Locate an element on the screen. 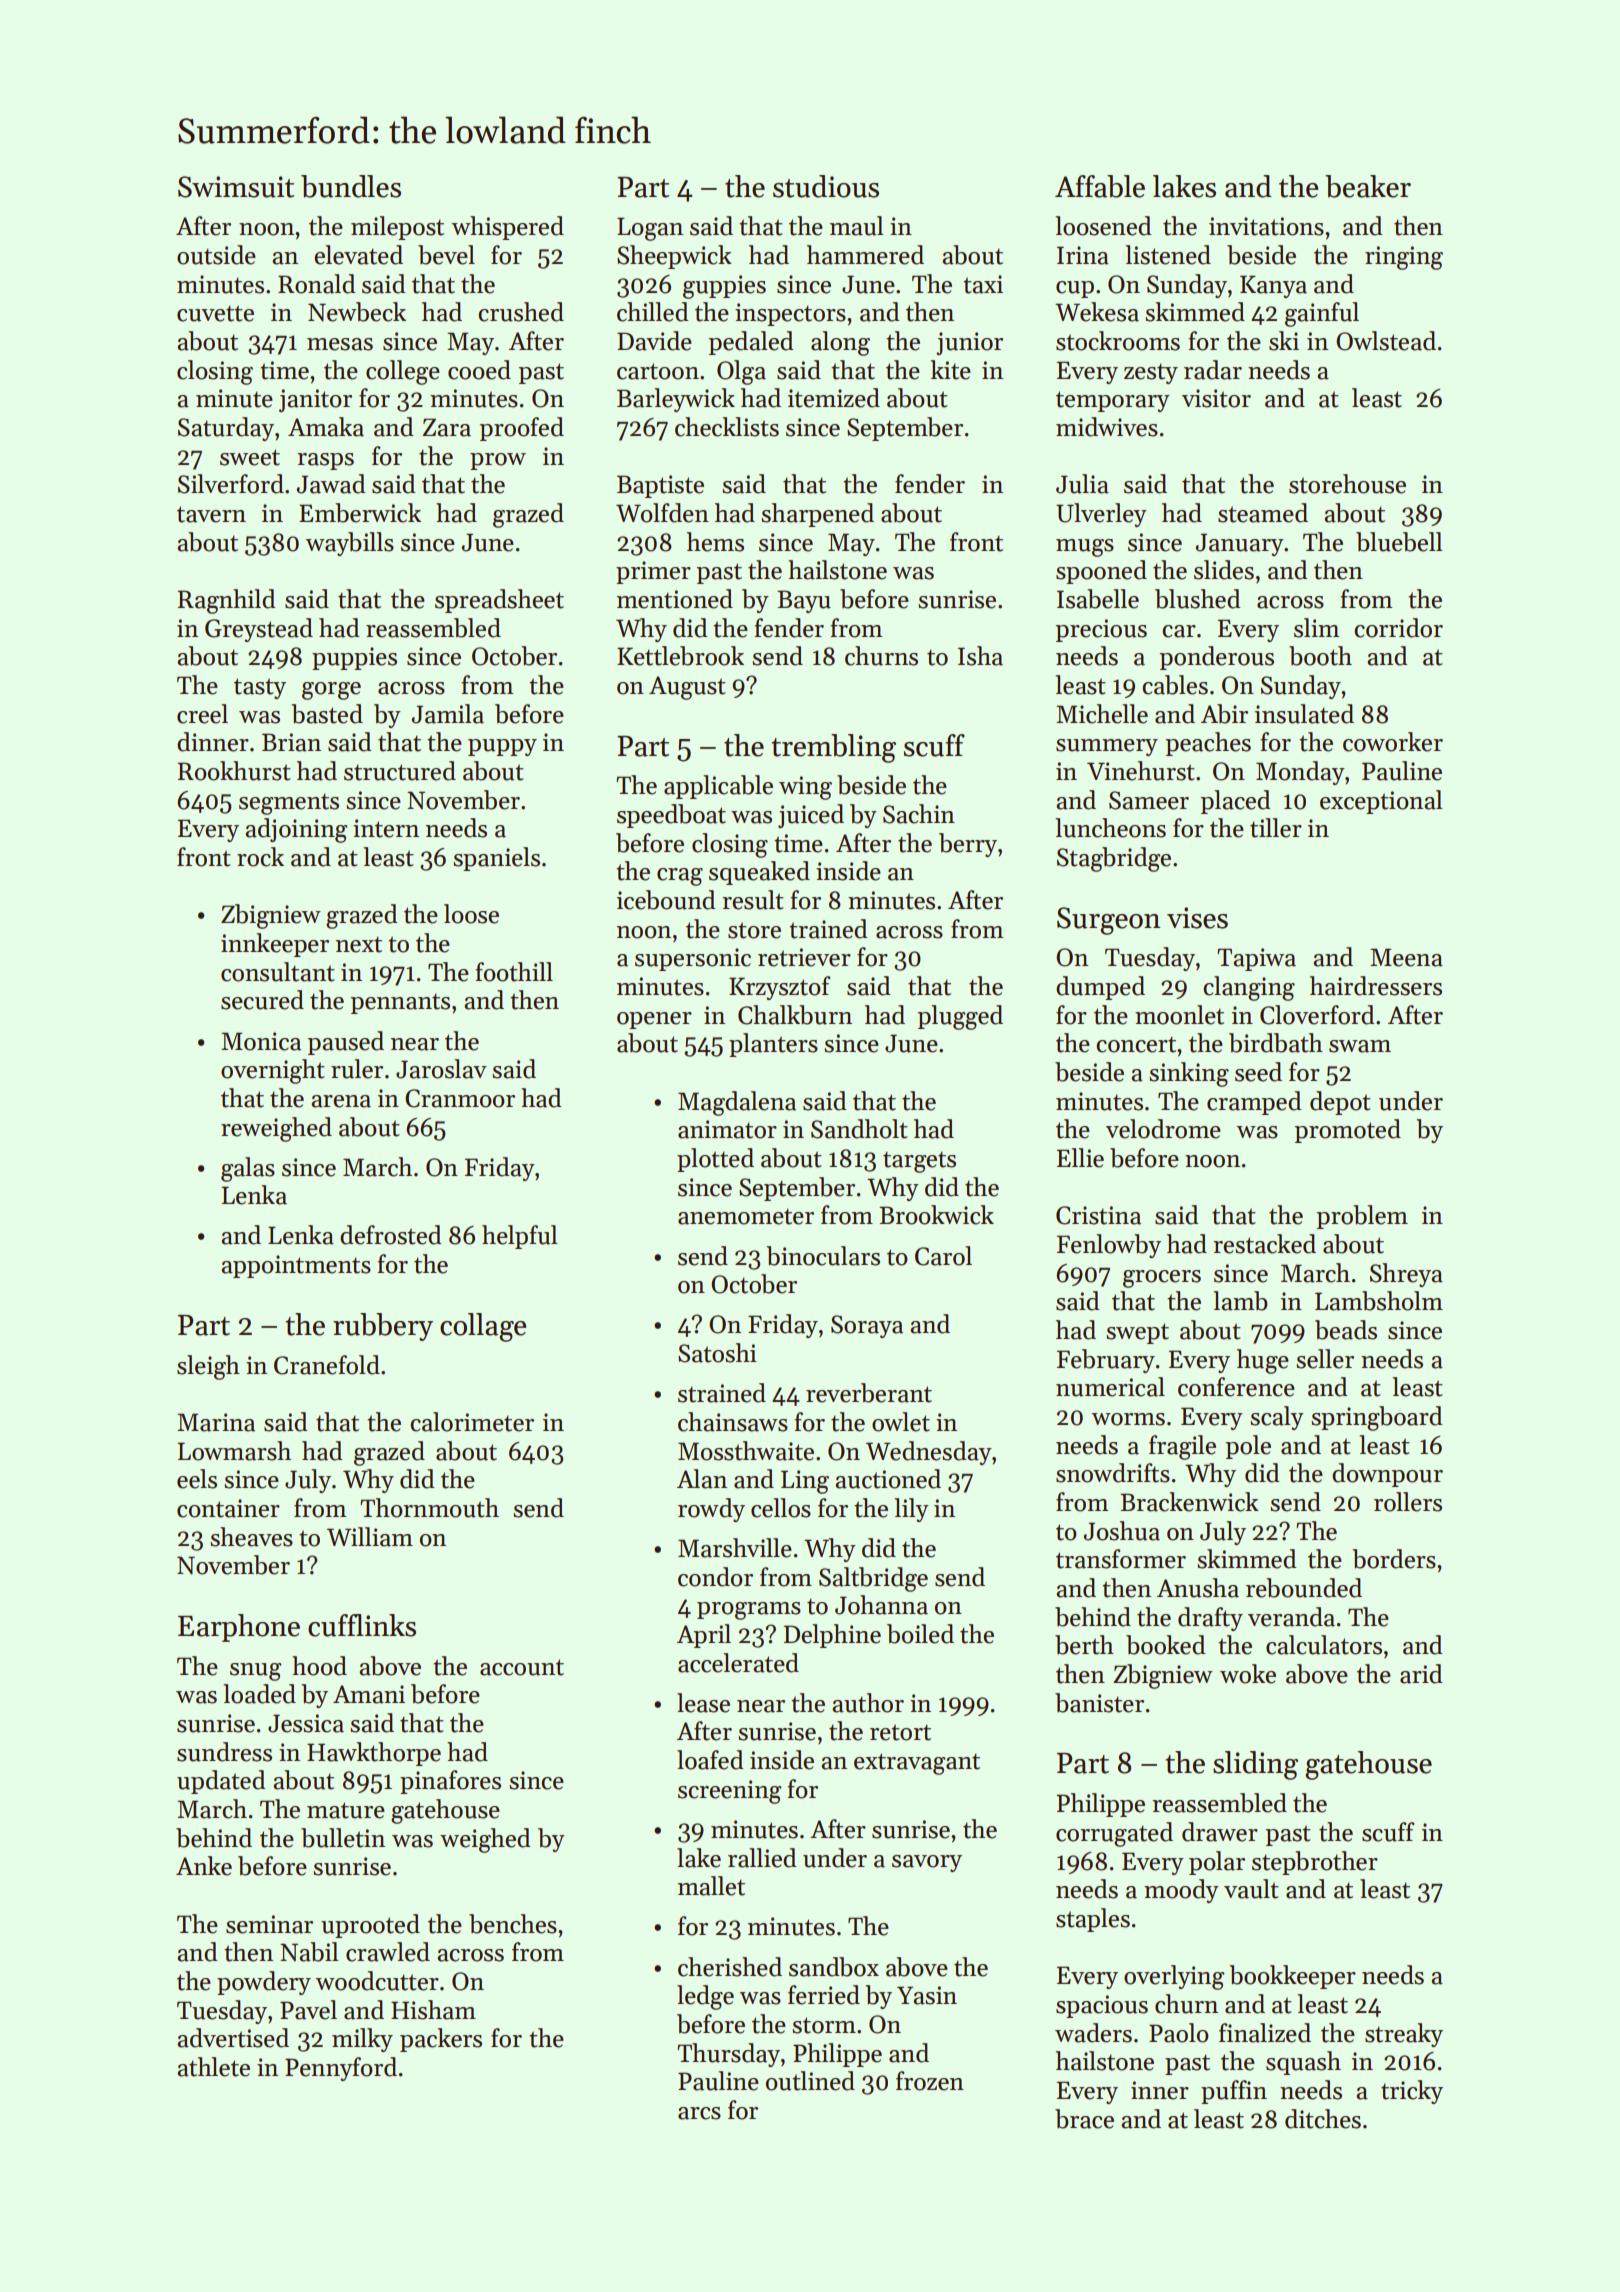 The width and height of the screenshot is (1620, 2292). checklists is located at coordinates (727, 427).
